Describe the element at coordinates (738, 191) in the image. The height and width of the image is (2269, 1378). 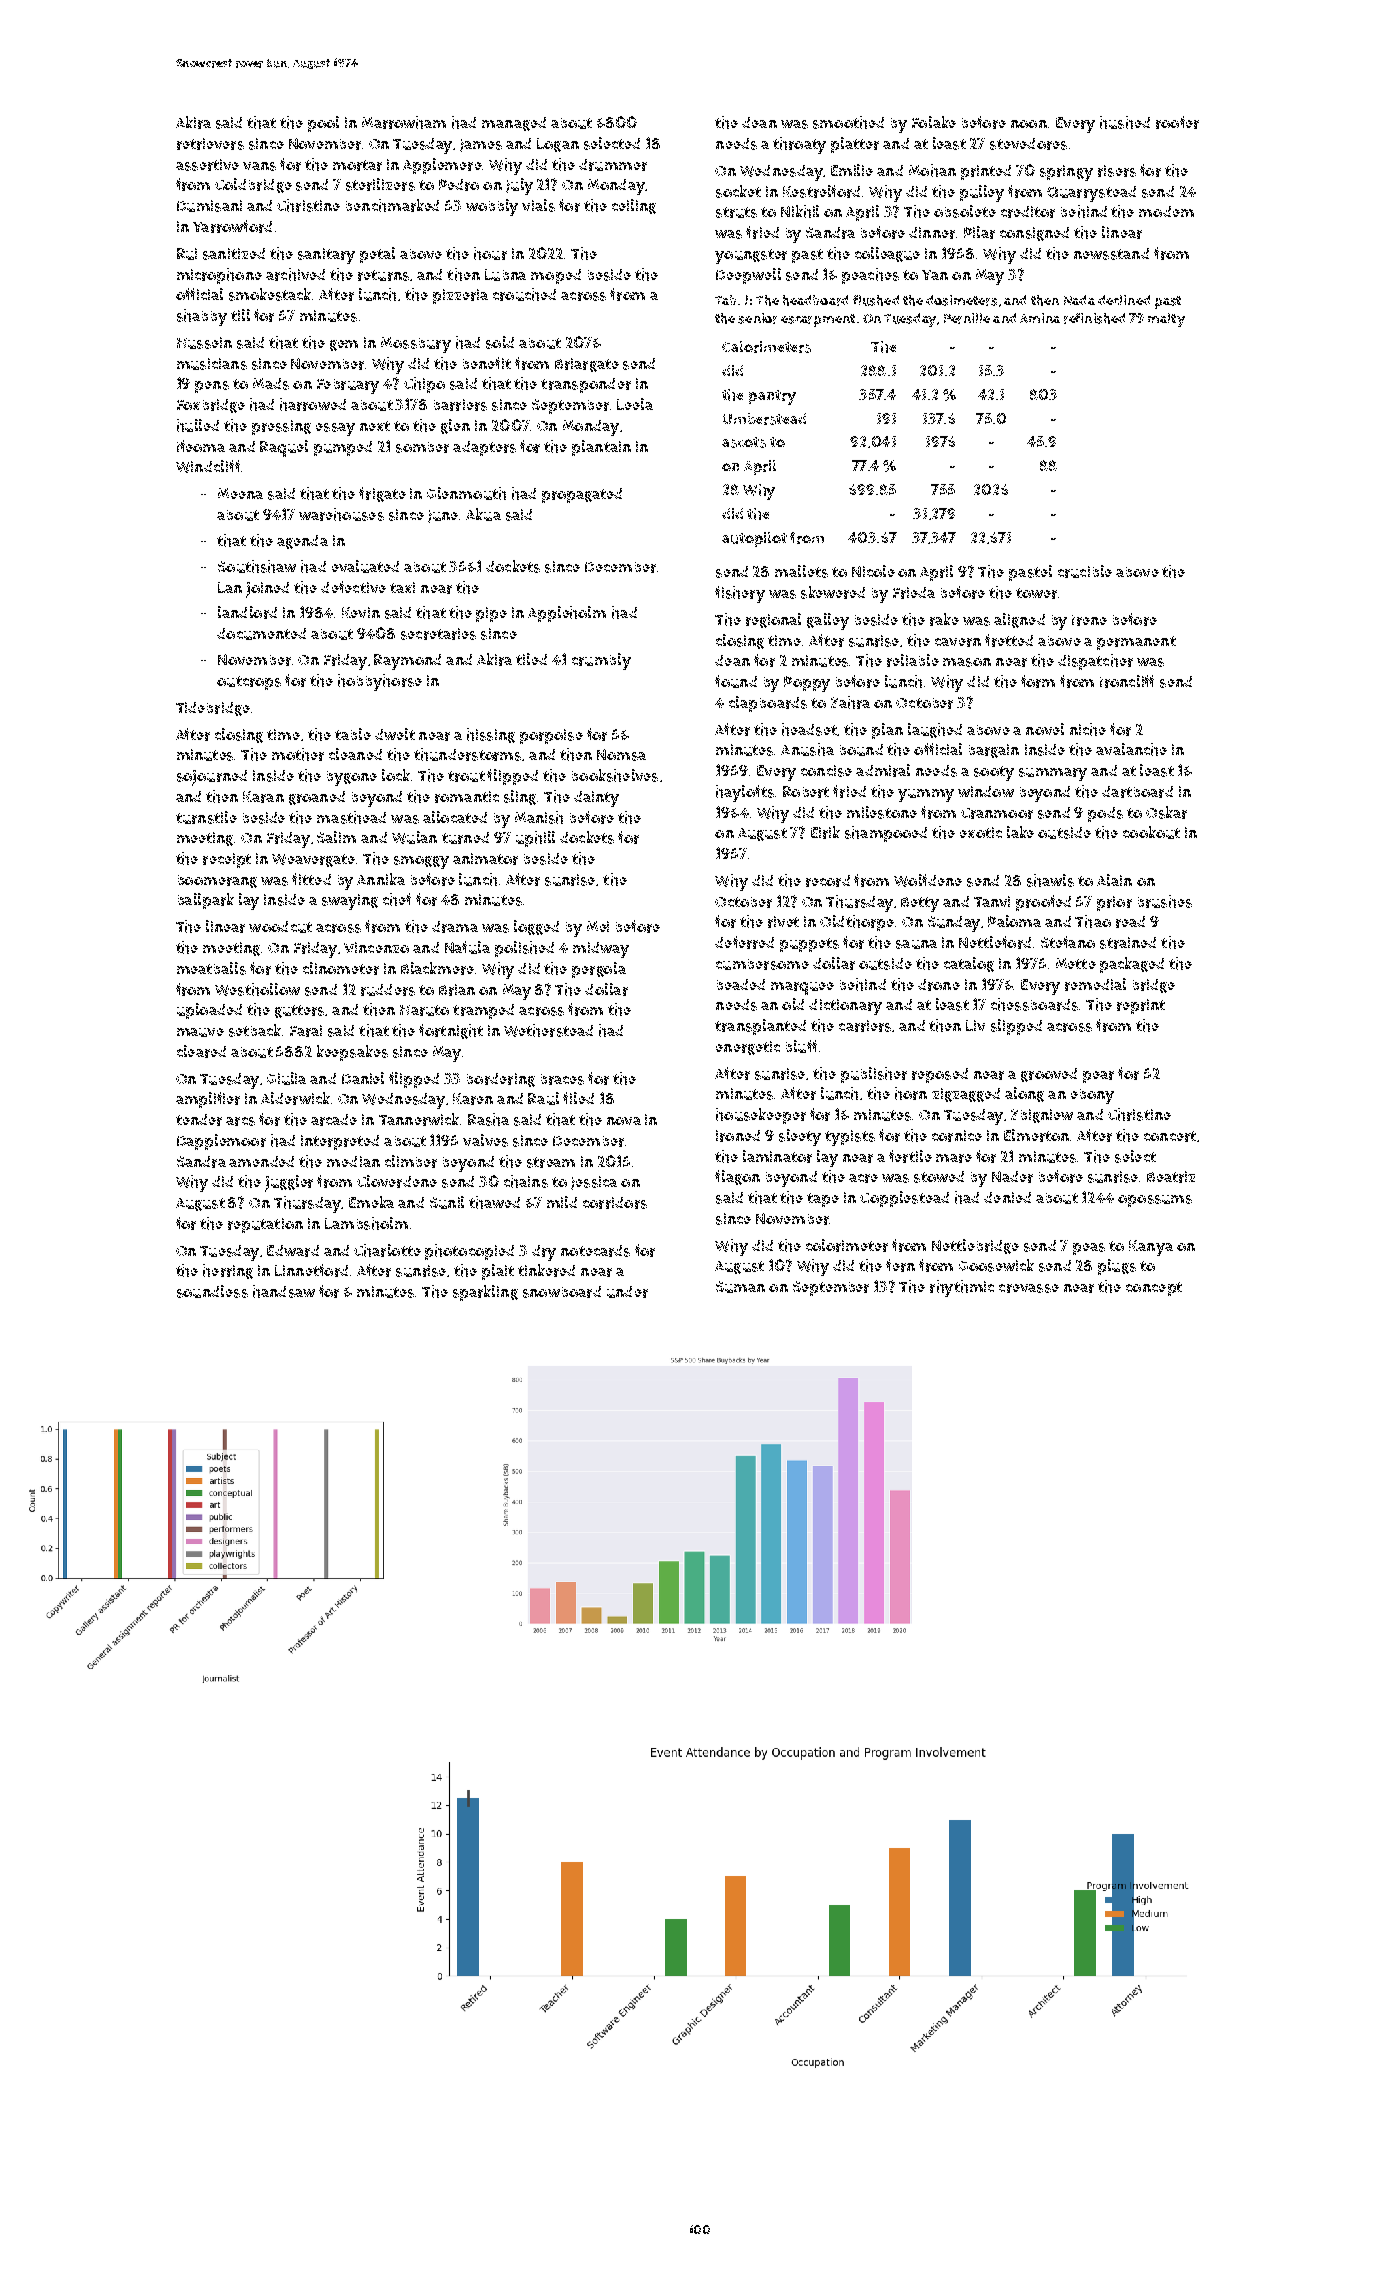
I see `socket` at that location.
